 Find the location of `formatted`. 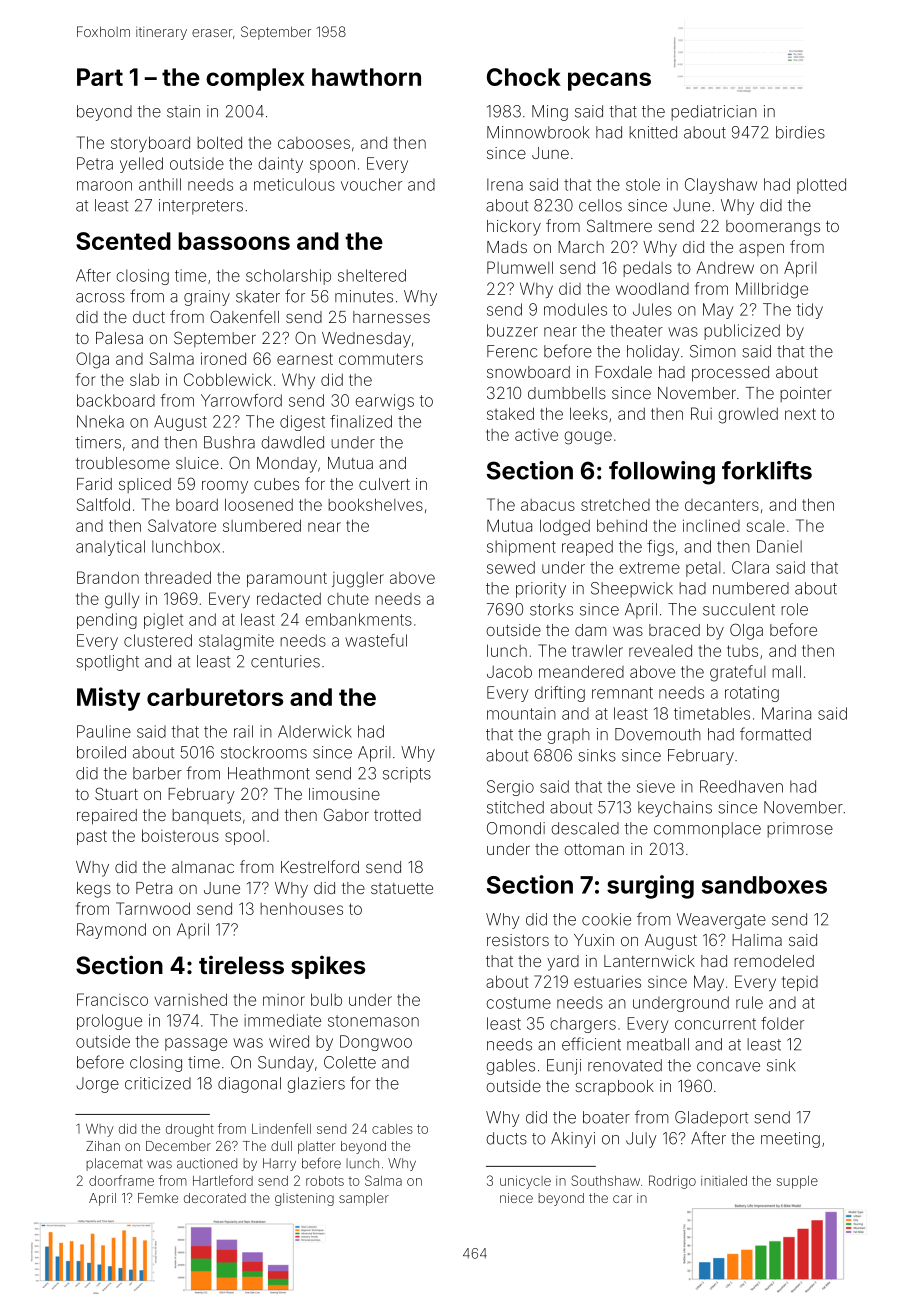

formatted is located at coordinates (775, 734).
